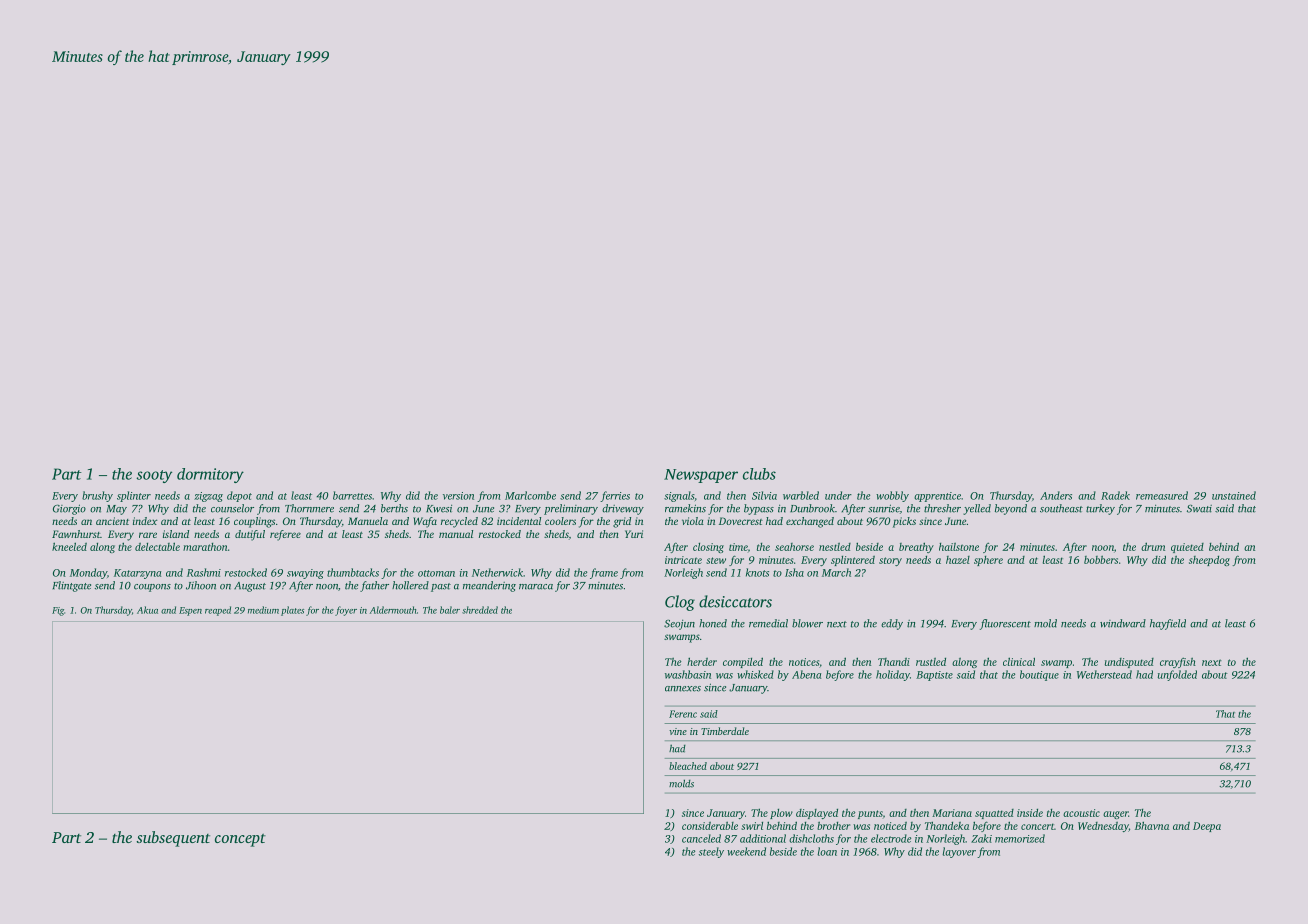 Image resolution: width=1308 pixels, height=924 pixels. I want to click on boutique, so click(1039, 675).
